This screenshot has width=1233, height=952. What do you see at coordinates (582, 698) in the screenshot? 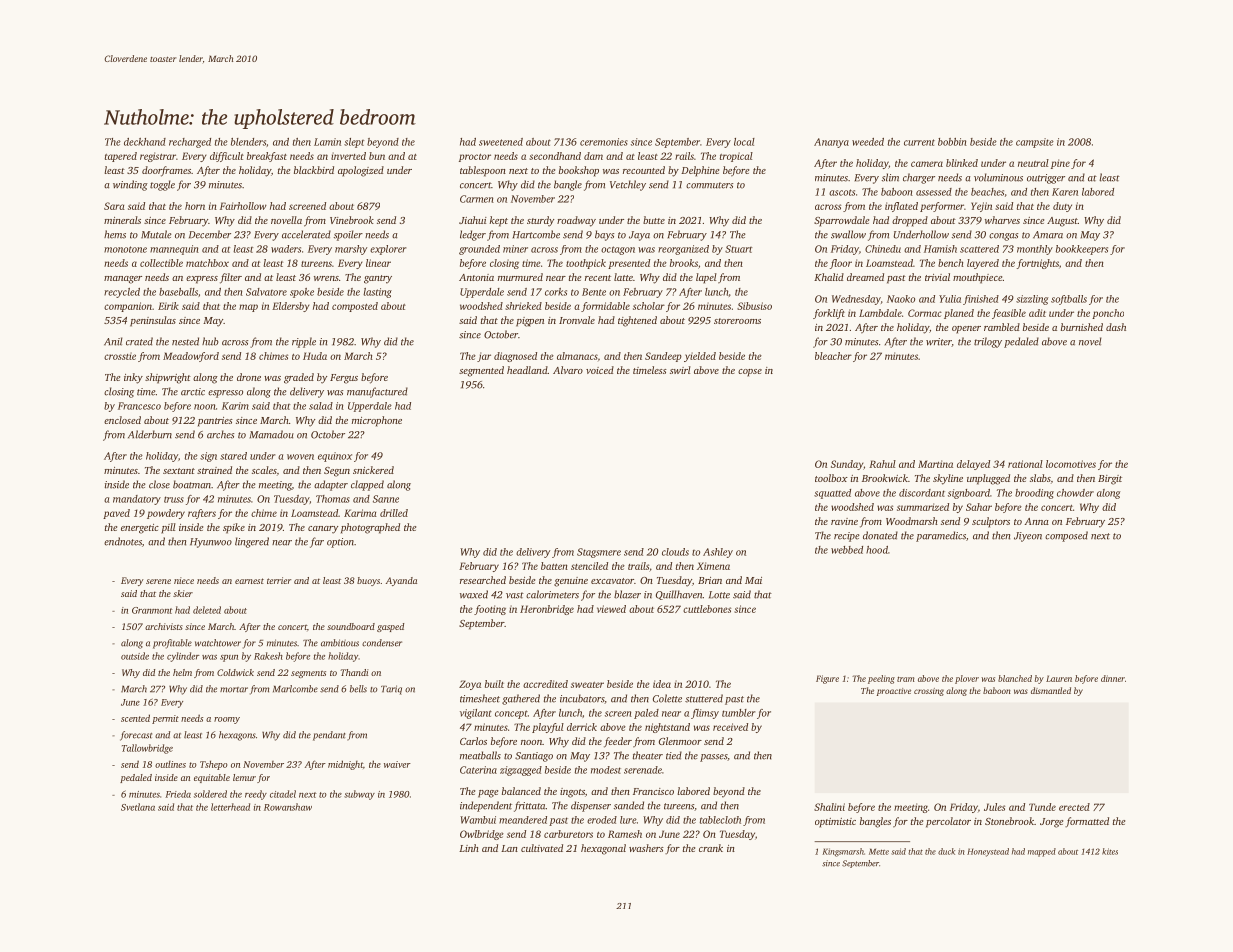
I see `incubators` at bounding box center [582, 698].
